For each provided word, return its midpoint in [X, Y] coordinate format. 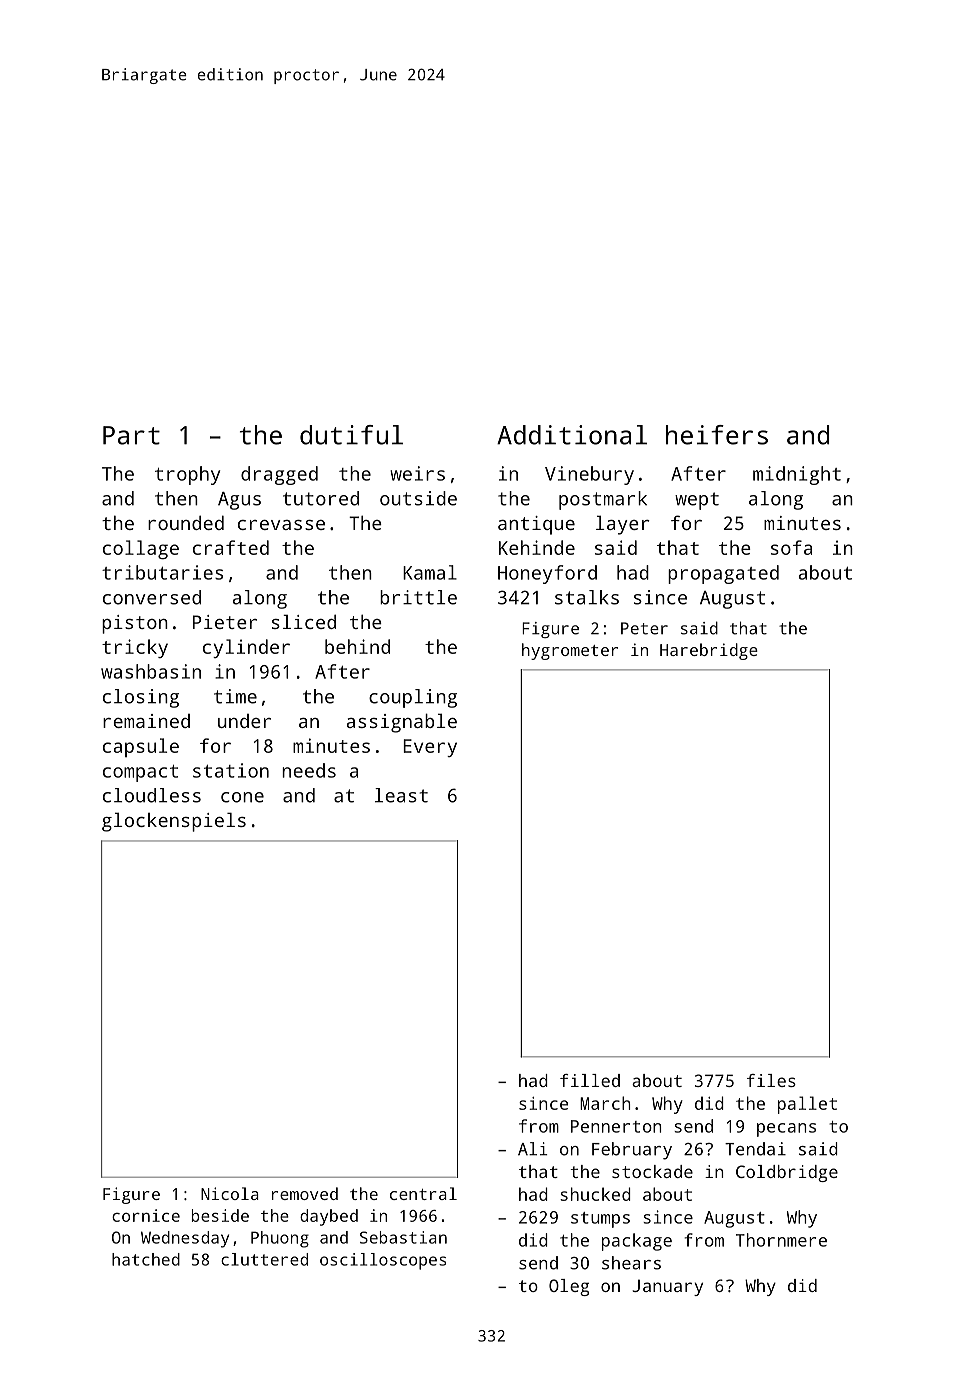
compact [140, 773]
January [667, 1287]
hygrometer [570, 651]
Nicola [230, 1193]
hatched [146, 1259]
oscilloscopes [383, 1261]
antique [536, 525]
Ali [532, 1149]
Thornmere [781, 1240]
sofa [791, 547]
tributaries [162, 572]
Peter [644, 628]
